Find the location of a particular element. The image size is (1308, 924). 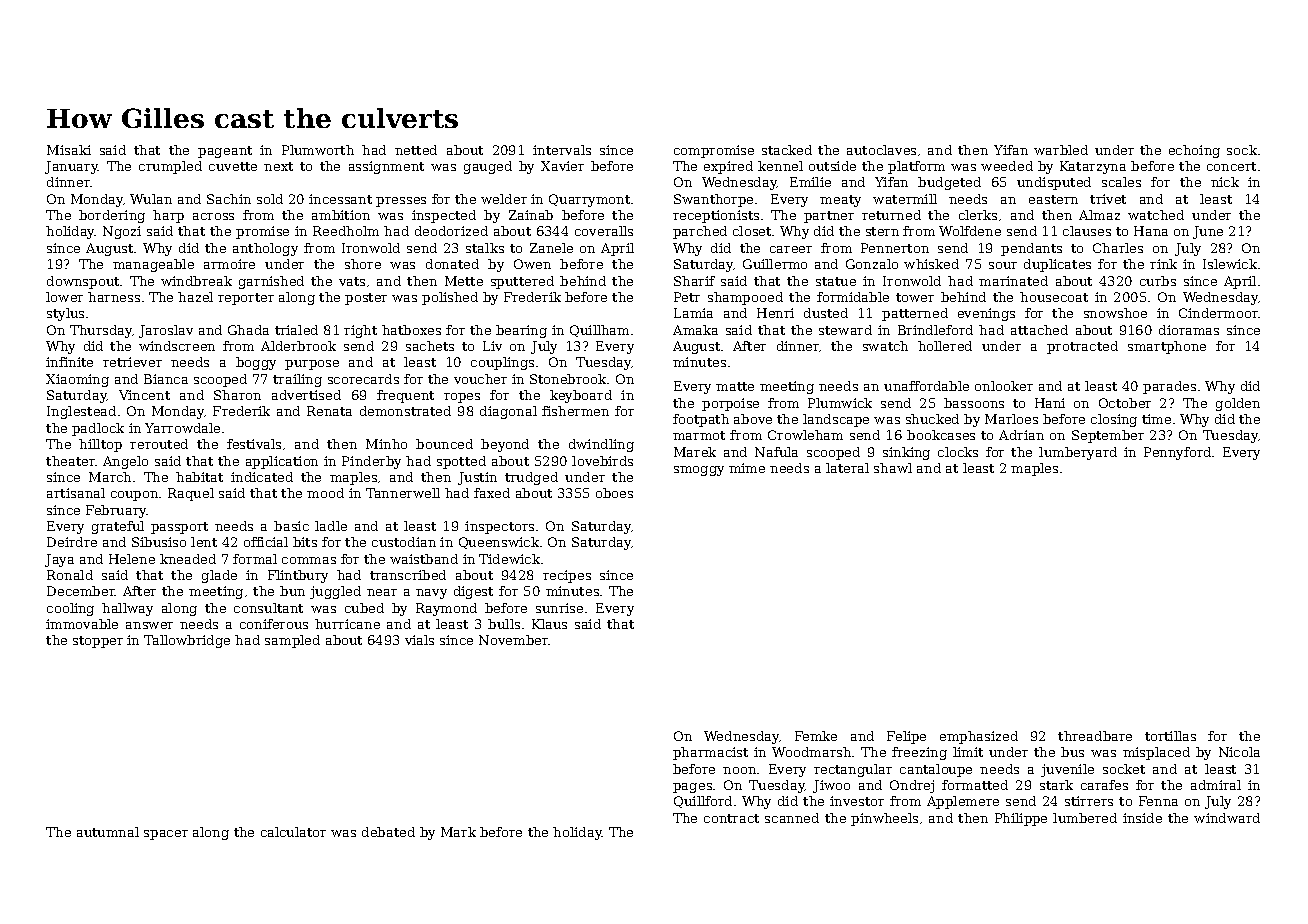

echoing is located at coordinates (1194, 151).
